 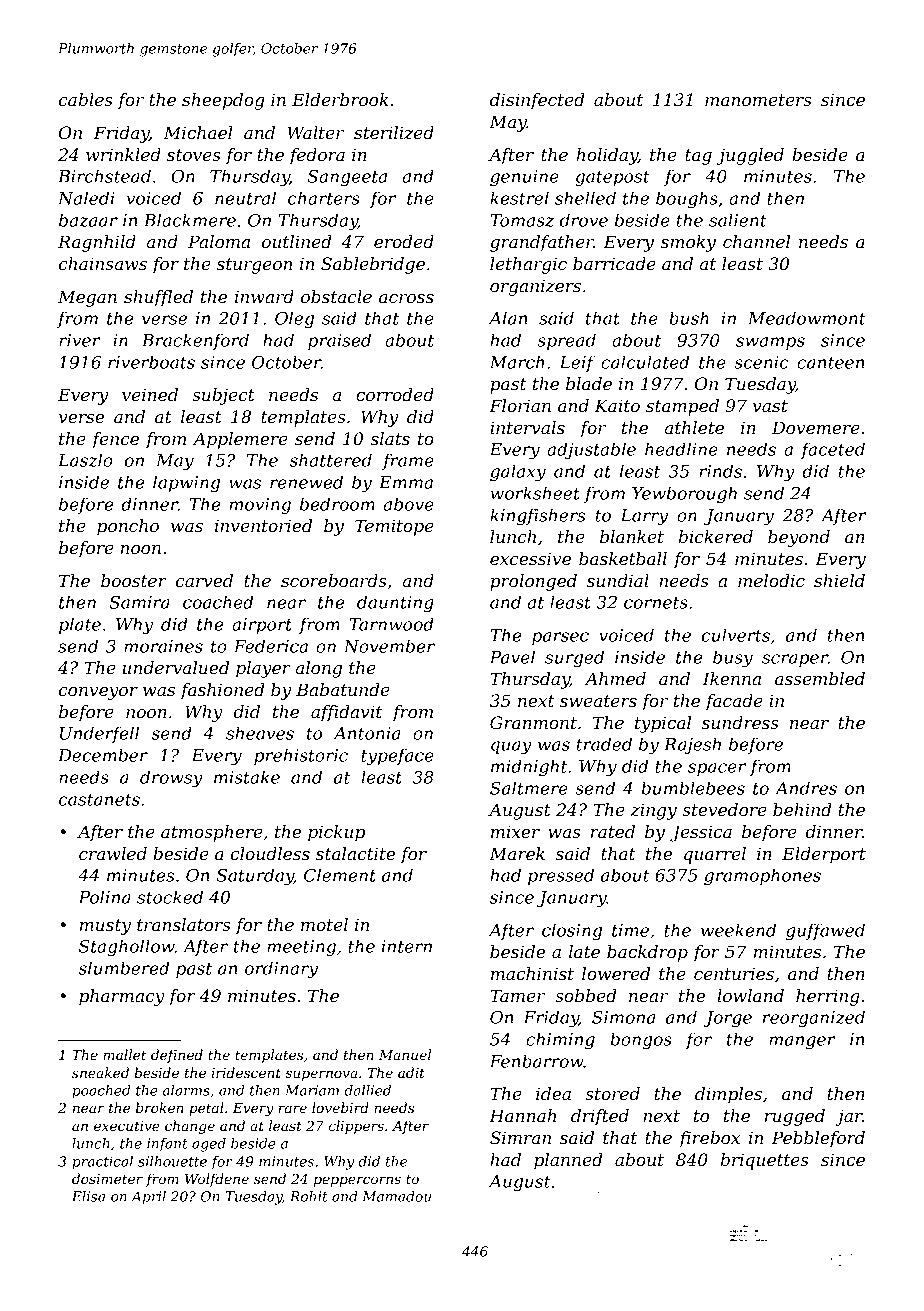 I want to click on Pavel, so click(x=512, y=657).
